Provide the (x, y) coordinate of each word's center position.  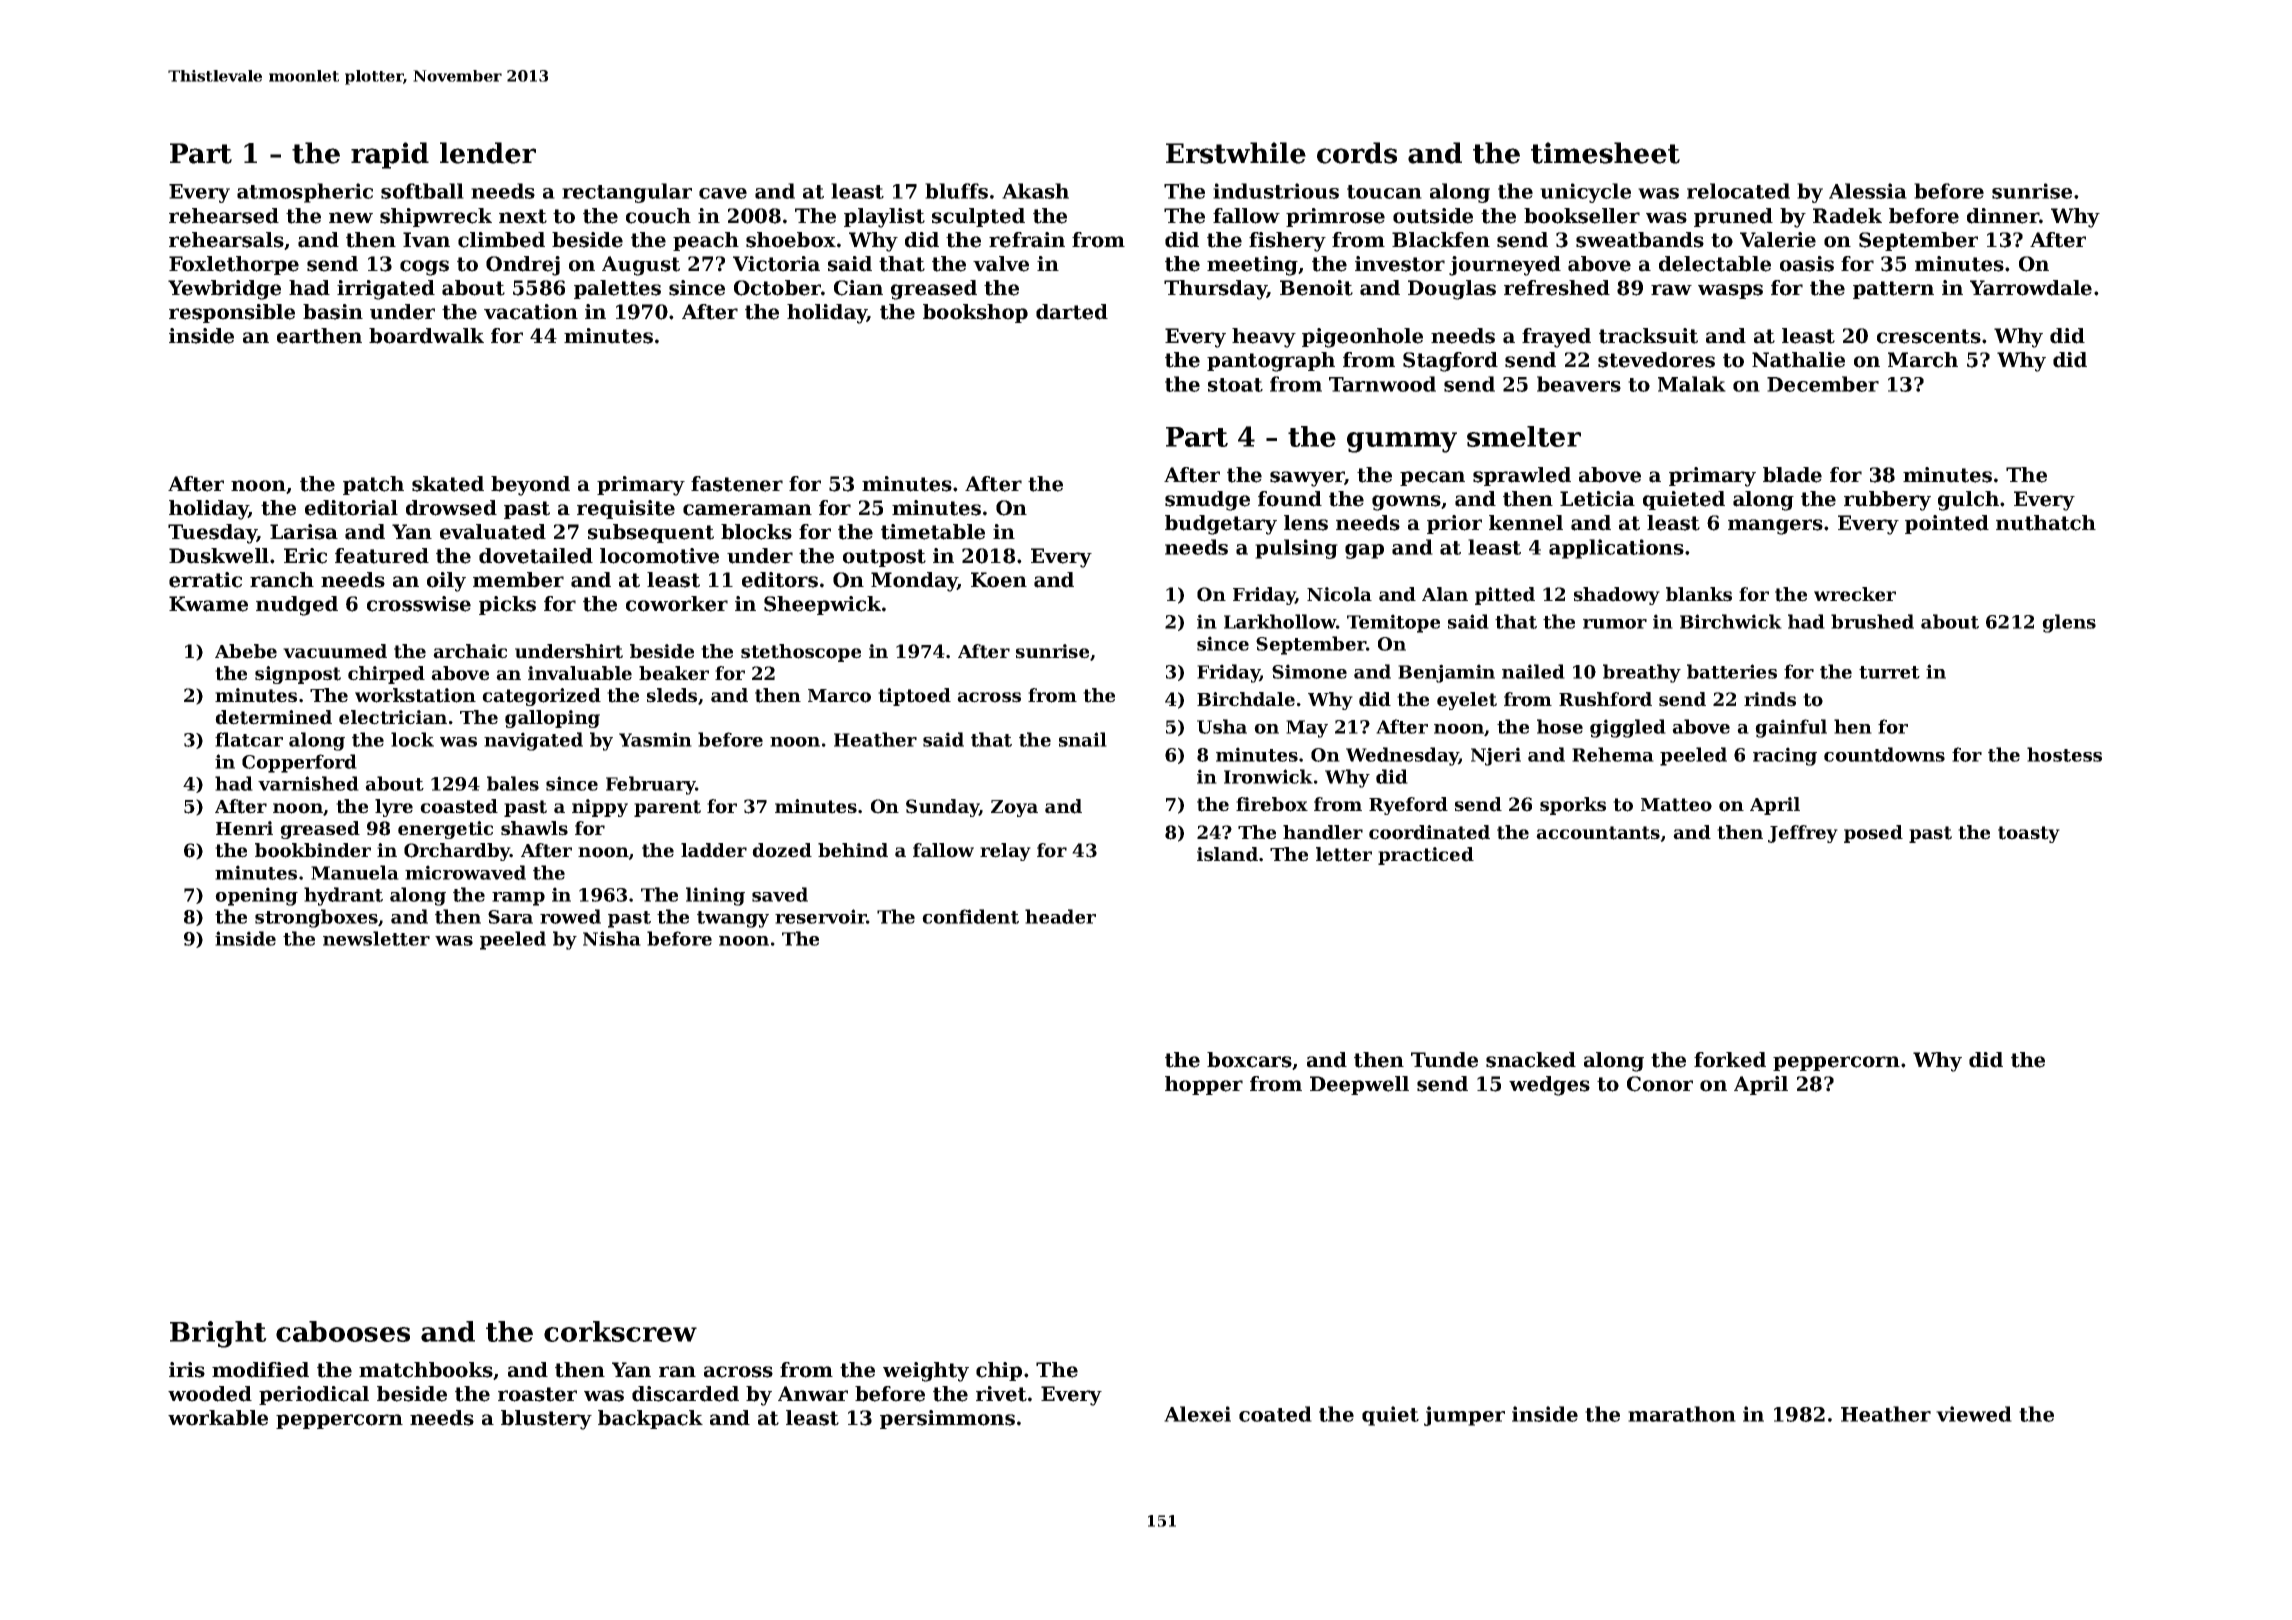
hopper (1204, 1085)
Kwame (208, 604)
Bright (218, 1334)
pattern (1893, 290)
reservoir (821, 916)
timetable (933, 532)
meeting (1252, 266)
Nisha (612, 938)
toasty (2029, 834)
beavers (1579, 384)
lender (488, 153)
